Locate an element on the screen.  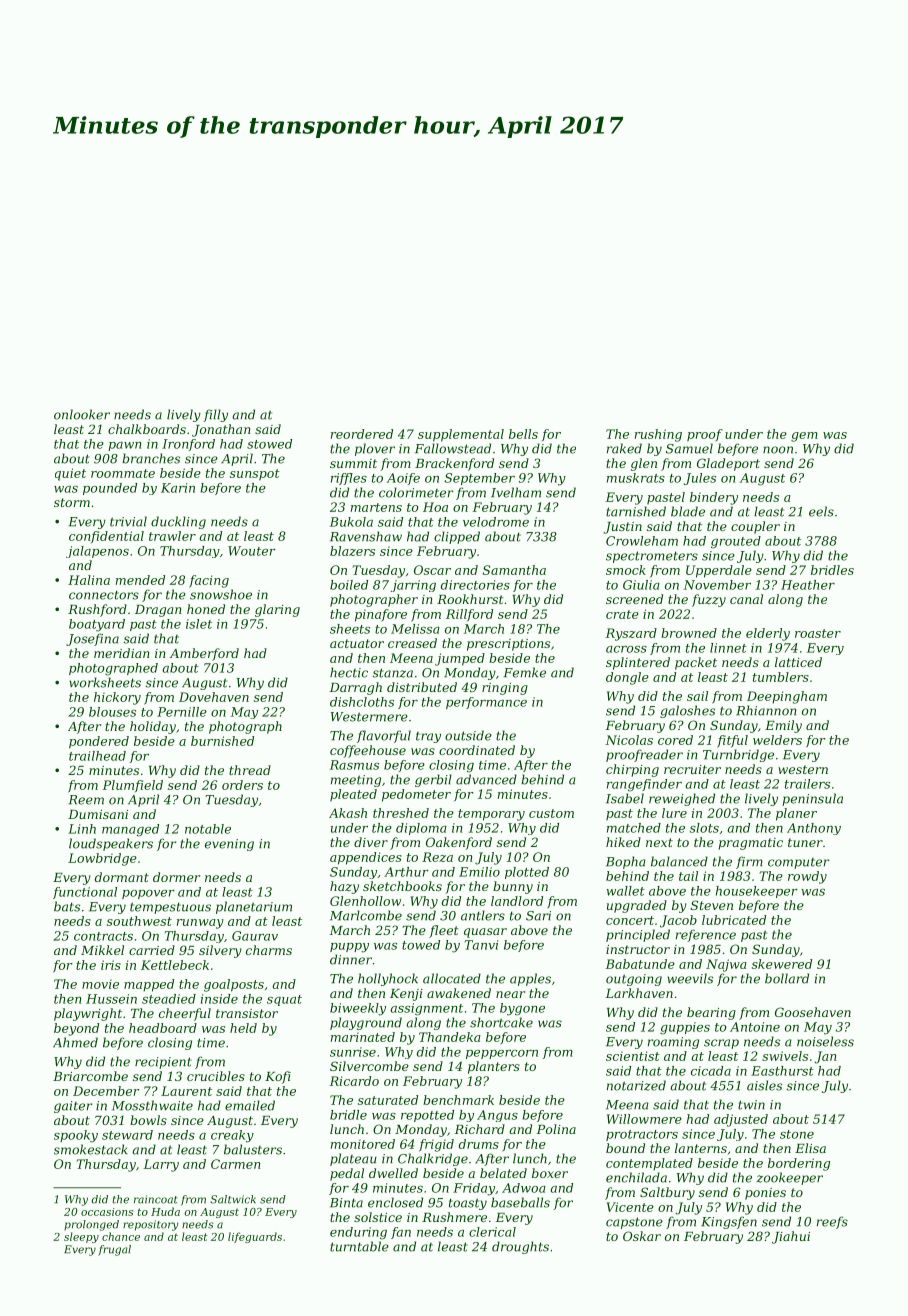
onlooker is located at coordinates (82, 414).
